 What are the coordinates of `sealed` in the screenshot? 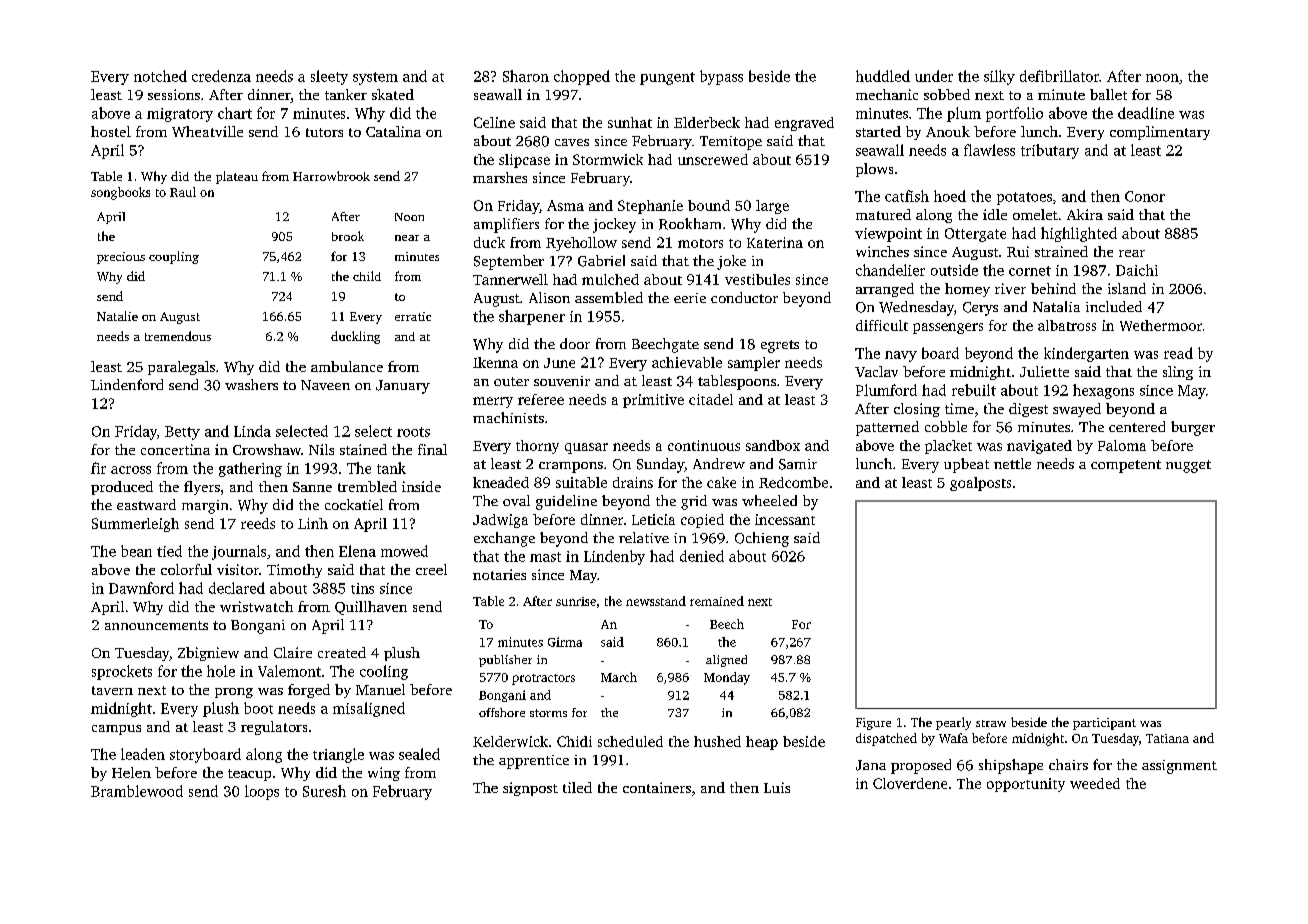 It's located at (419, 754).
